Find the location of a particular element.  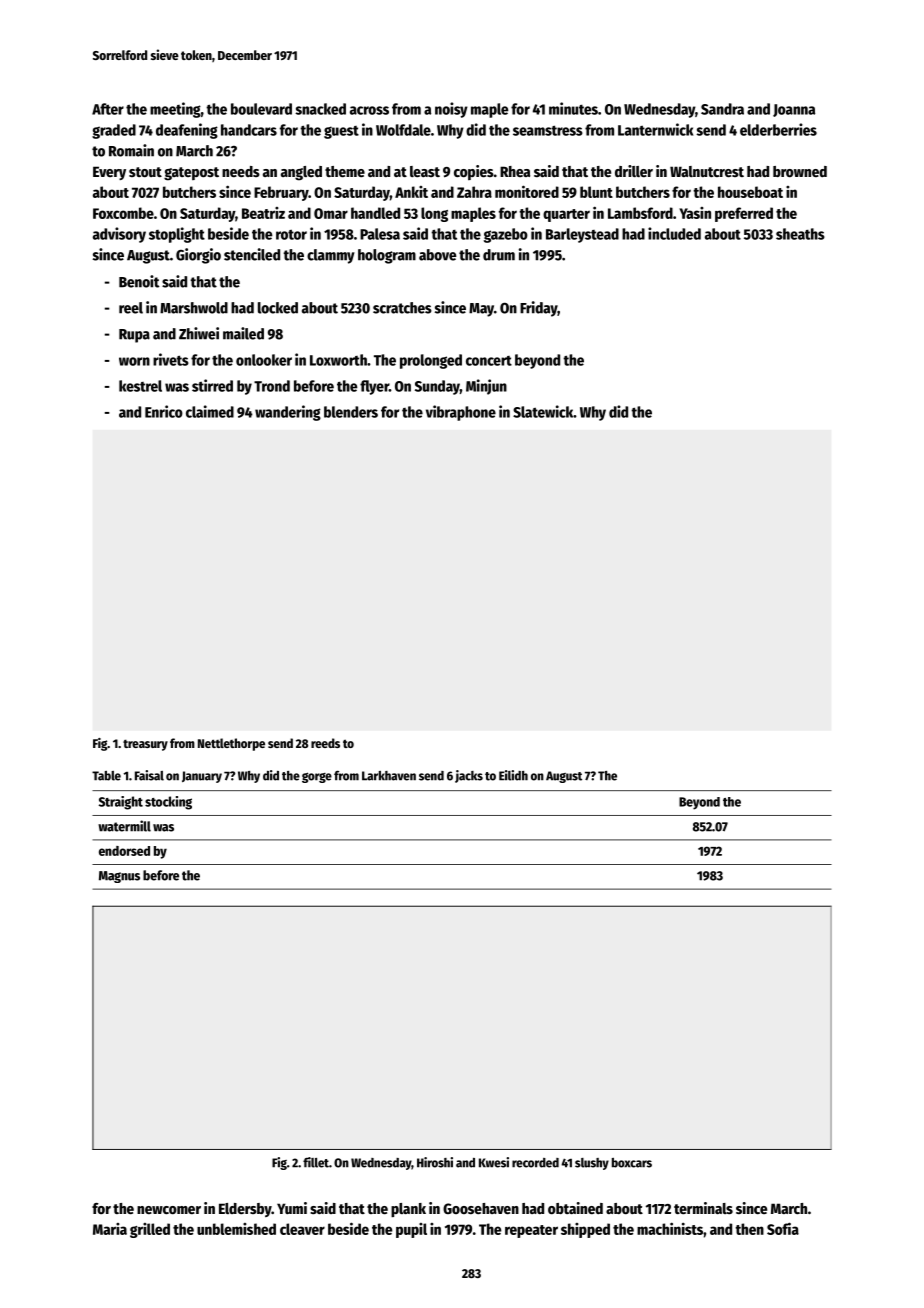

After is located at coordinates (108, 109).
